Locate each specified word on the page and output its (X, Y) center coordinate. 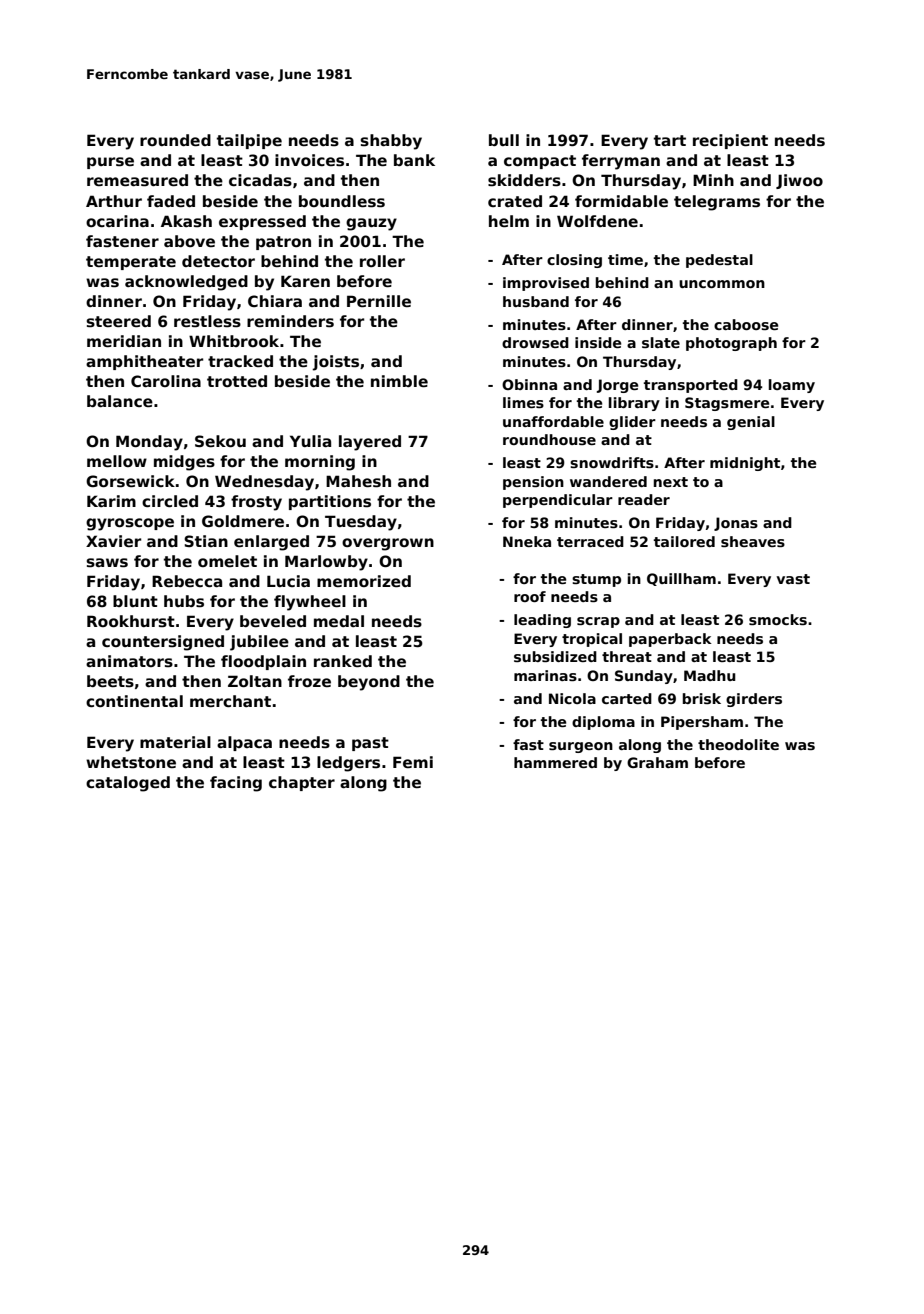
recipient (730, 141)
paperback (670, 640)
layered (370, 443)
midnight (745, 464)
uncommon (722, 284)
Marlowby (326, 563)
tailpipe (249, 141)
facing (236, 784)
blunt (135, 601)
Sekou (220, 441)
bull (504, 140)
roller (382, 261)
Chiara (275, 301)
